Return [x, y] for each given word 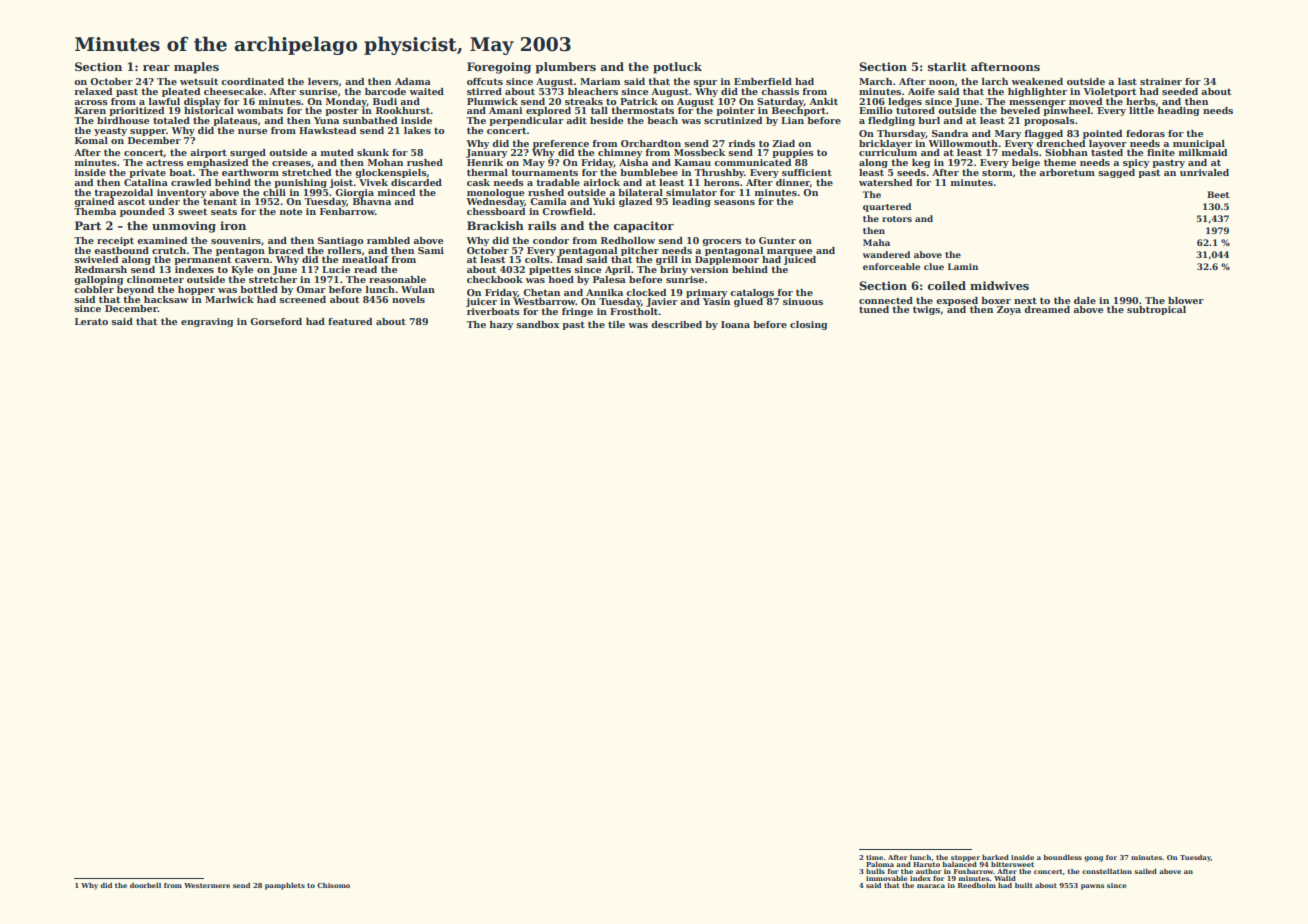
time [874, 857]
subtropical [1156, 310]
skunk [373, 152]
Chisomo [333, 885]
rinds [742, 143]
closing [808, 325]
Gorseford [276, 321]
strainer [1161, 81]
